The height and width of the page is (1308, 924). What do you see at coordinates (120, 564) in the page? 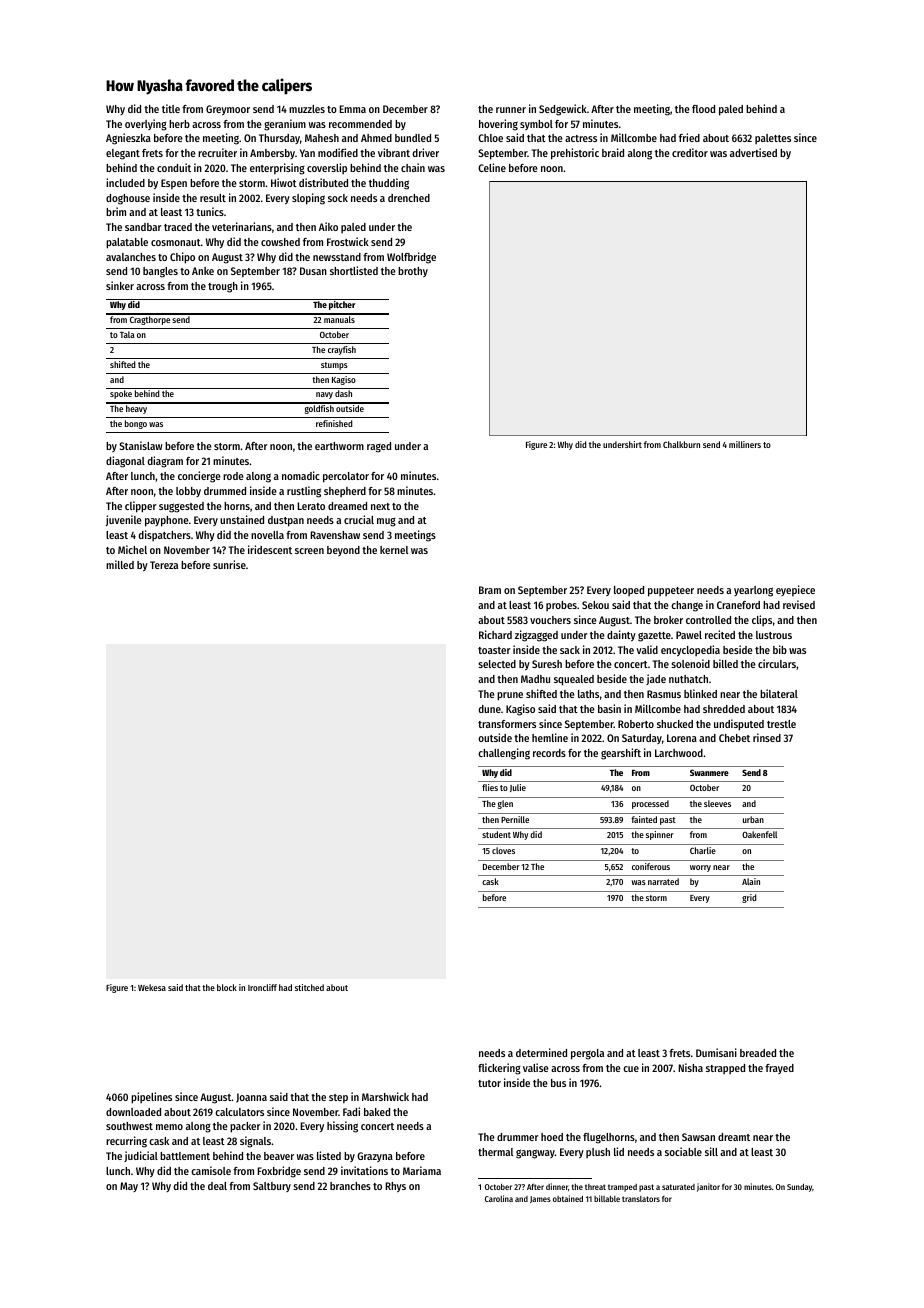
I see `milled` at bounding box center [120, 564].
